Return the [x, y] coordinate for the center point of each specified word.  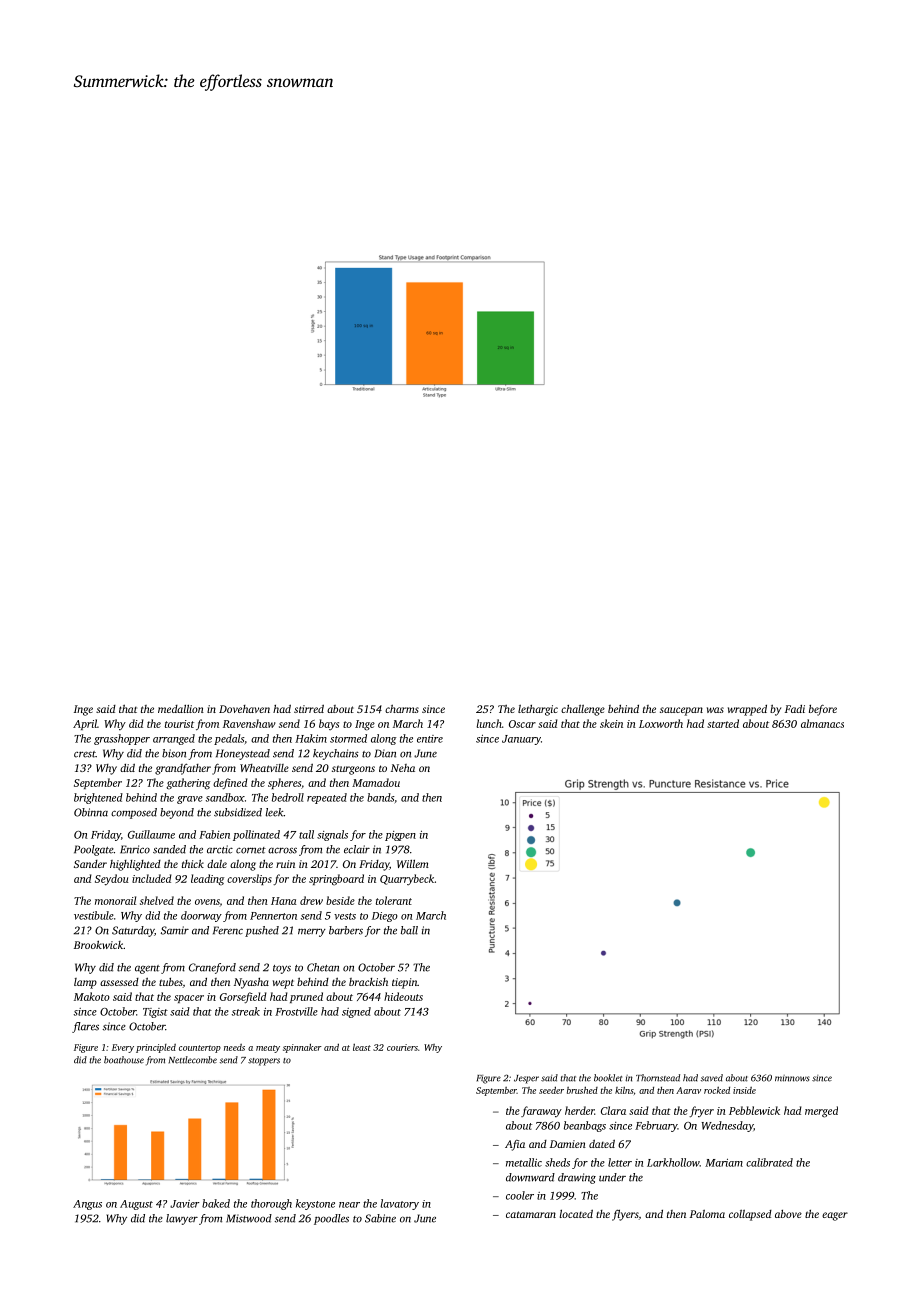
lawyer [182, 1219]
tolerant [394, 900]
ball [409, 930]
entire [430, 739]
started [723, 723]
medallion [181, 709]
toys [282, 969]
